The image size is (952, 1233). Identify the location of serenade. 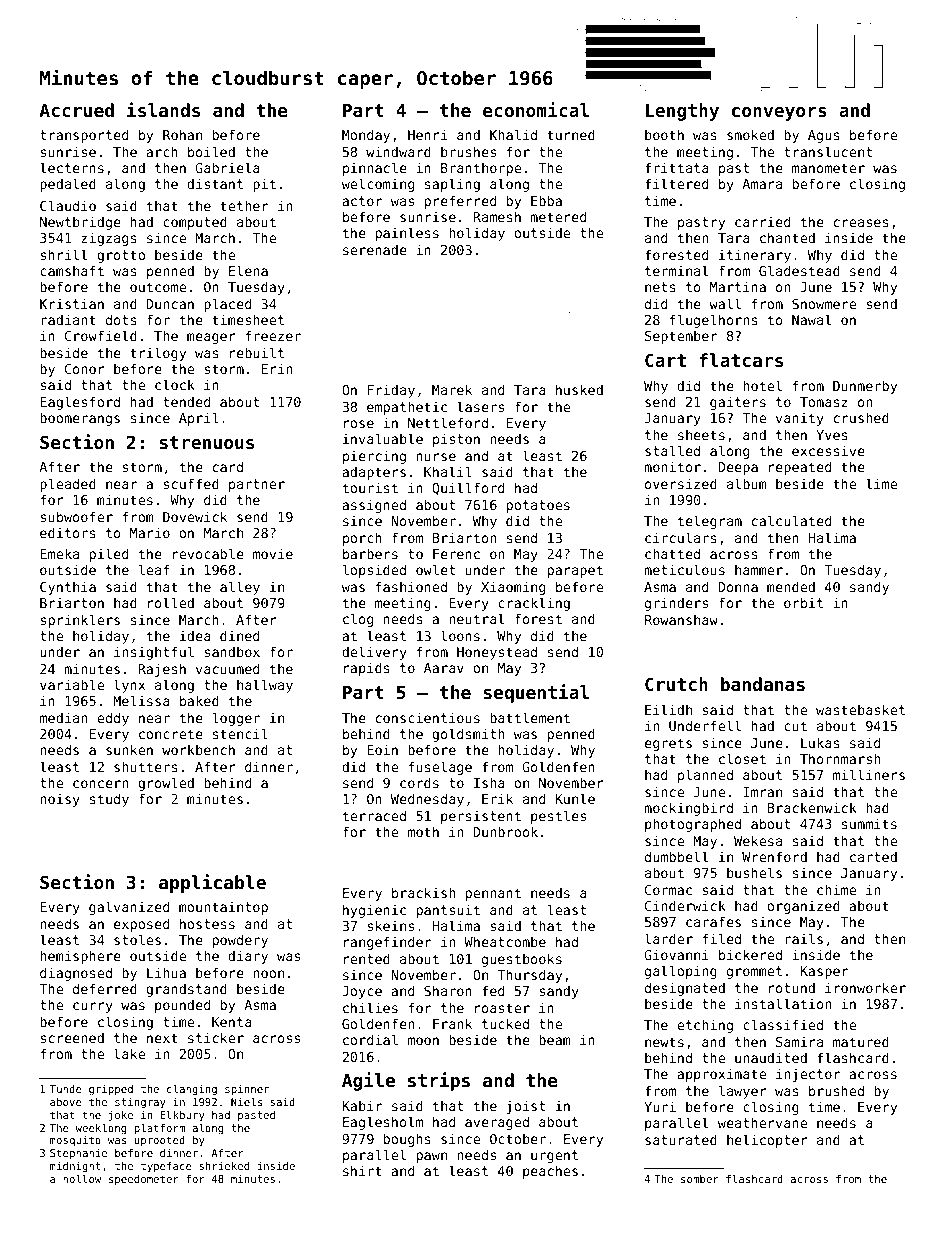
(375, 250).
